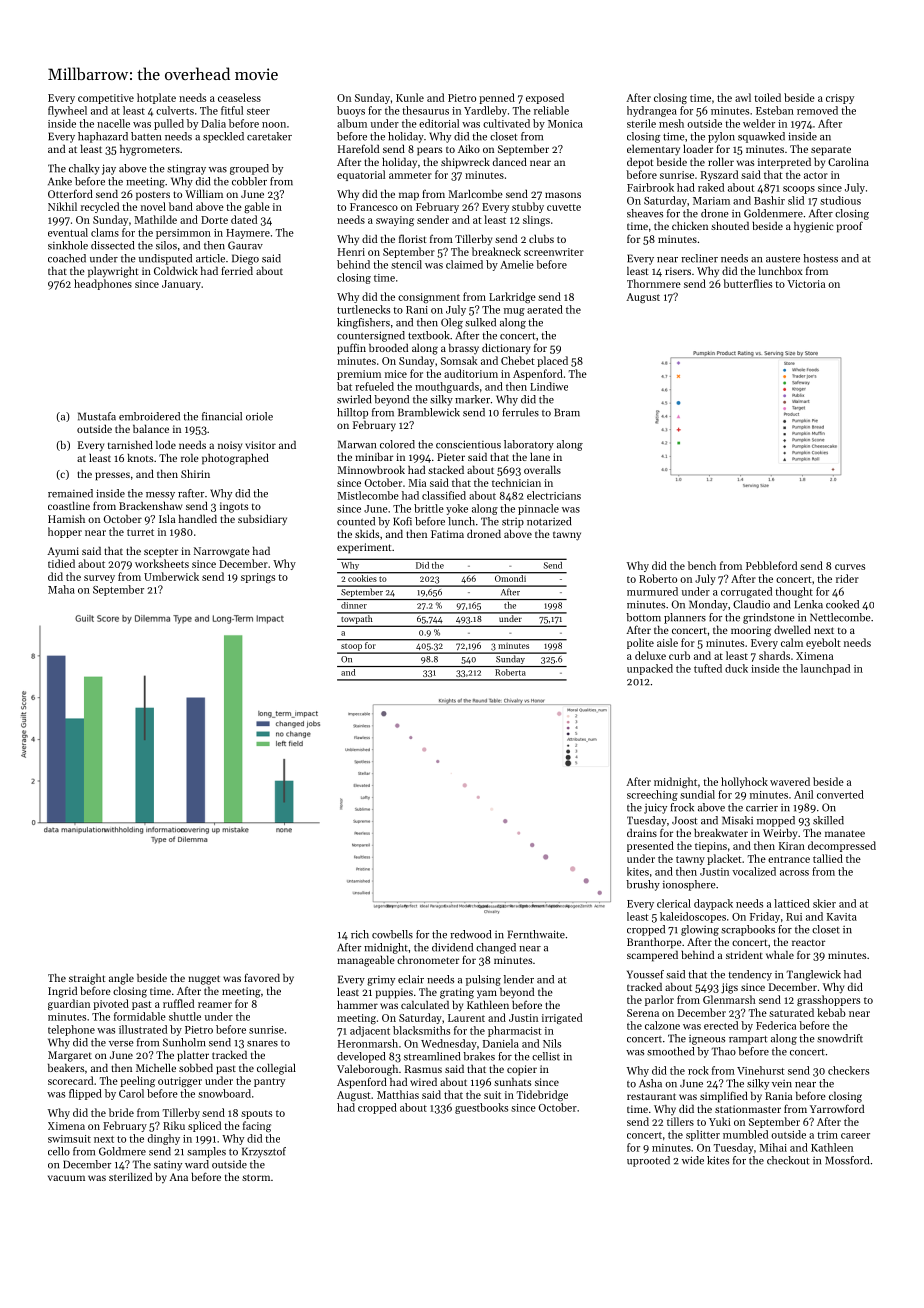 The width and height of the page is (924, 1308). I want to click on Anke, so click(60, 181).
